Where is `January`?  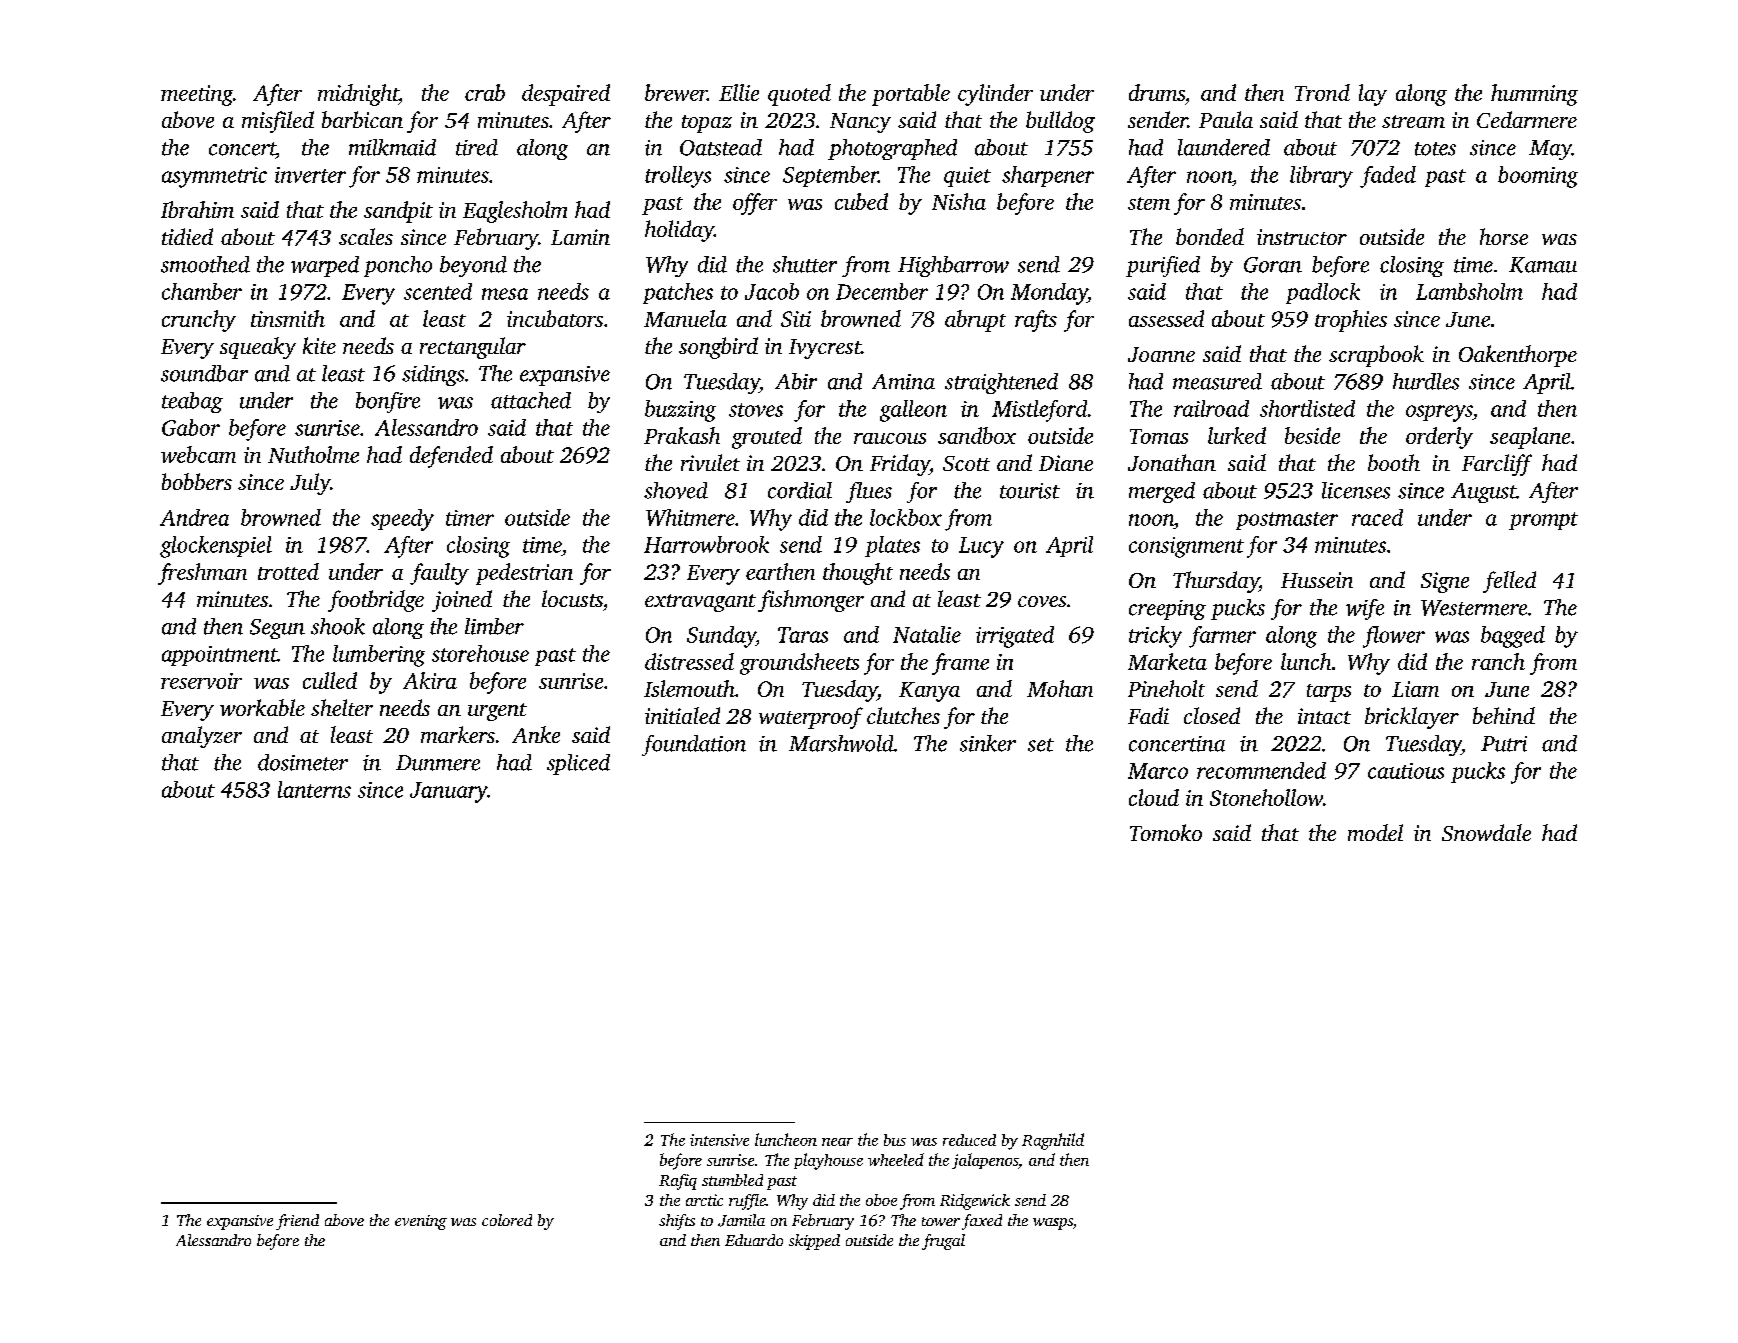 January is located at coordinates (448, 792).
